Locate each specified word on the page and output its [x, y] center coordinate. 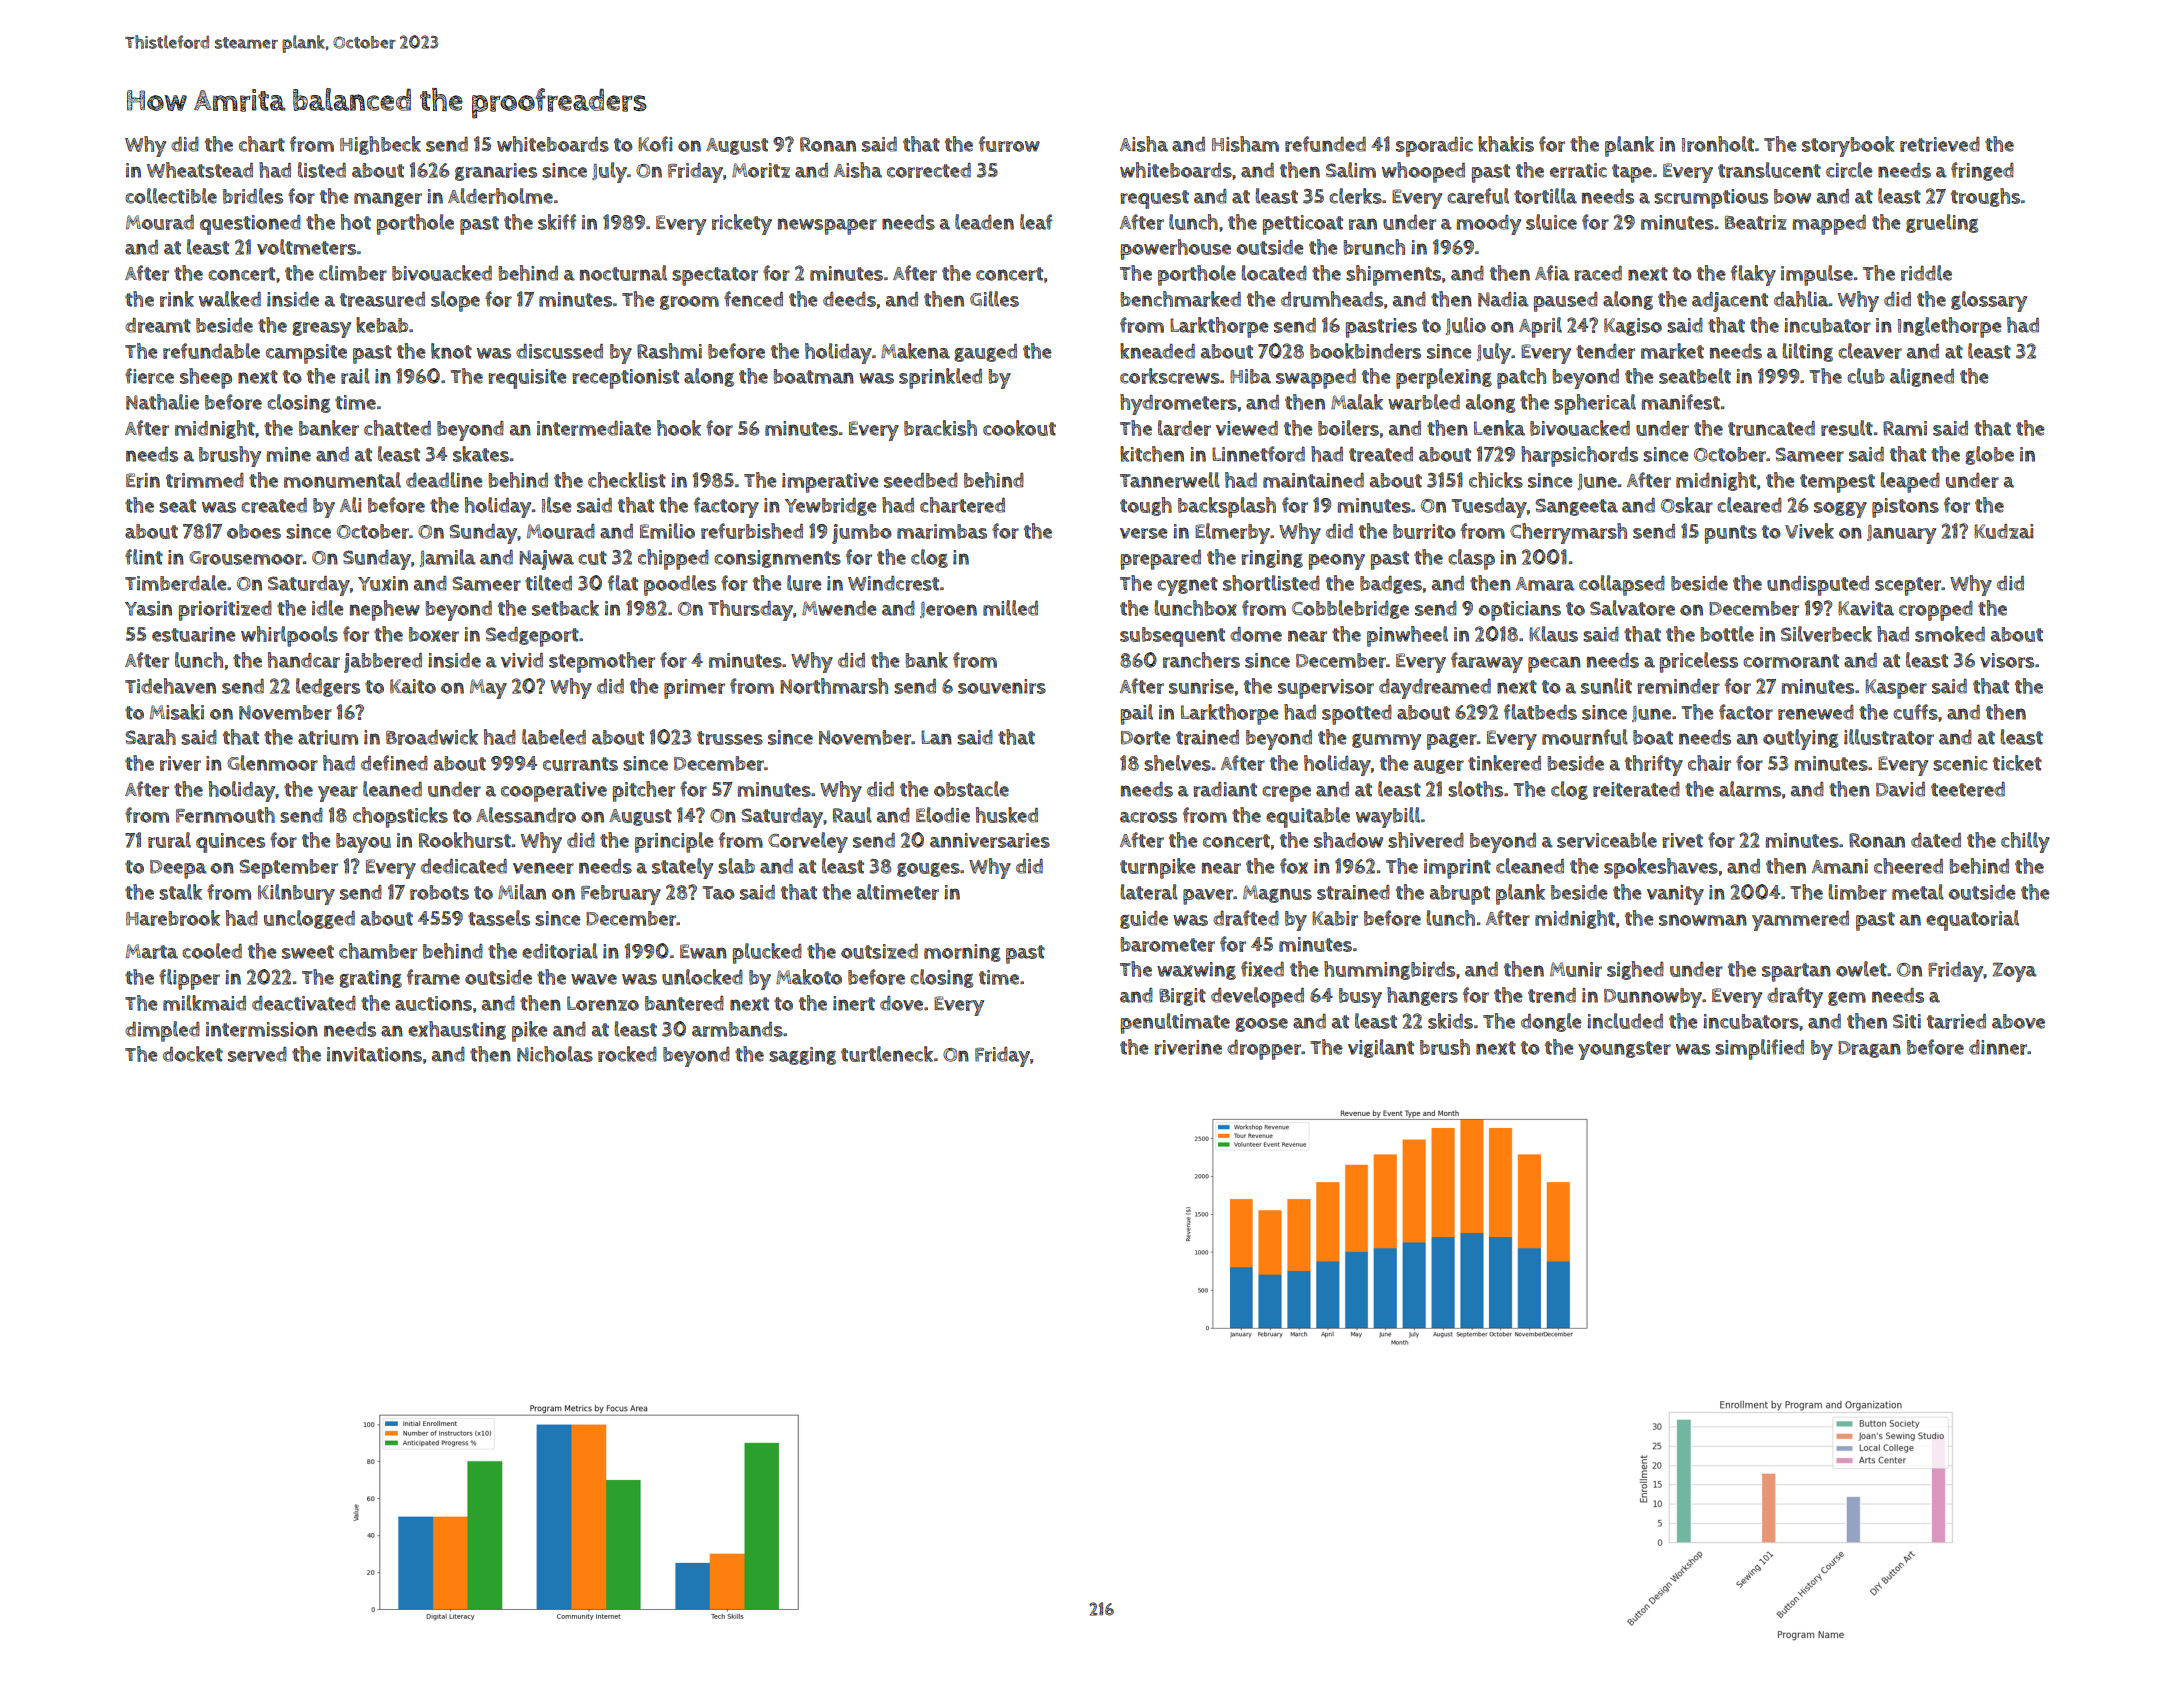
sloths [1475, 789]
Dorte [1146, 738]
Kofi [655, 144]
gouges [928, 870]
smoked [1950, 634]
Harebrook [173, 918]
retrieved [1940, 144]
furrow [1009, 144]
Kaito [413, 686]
